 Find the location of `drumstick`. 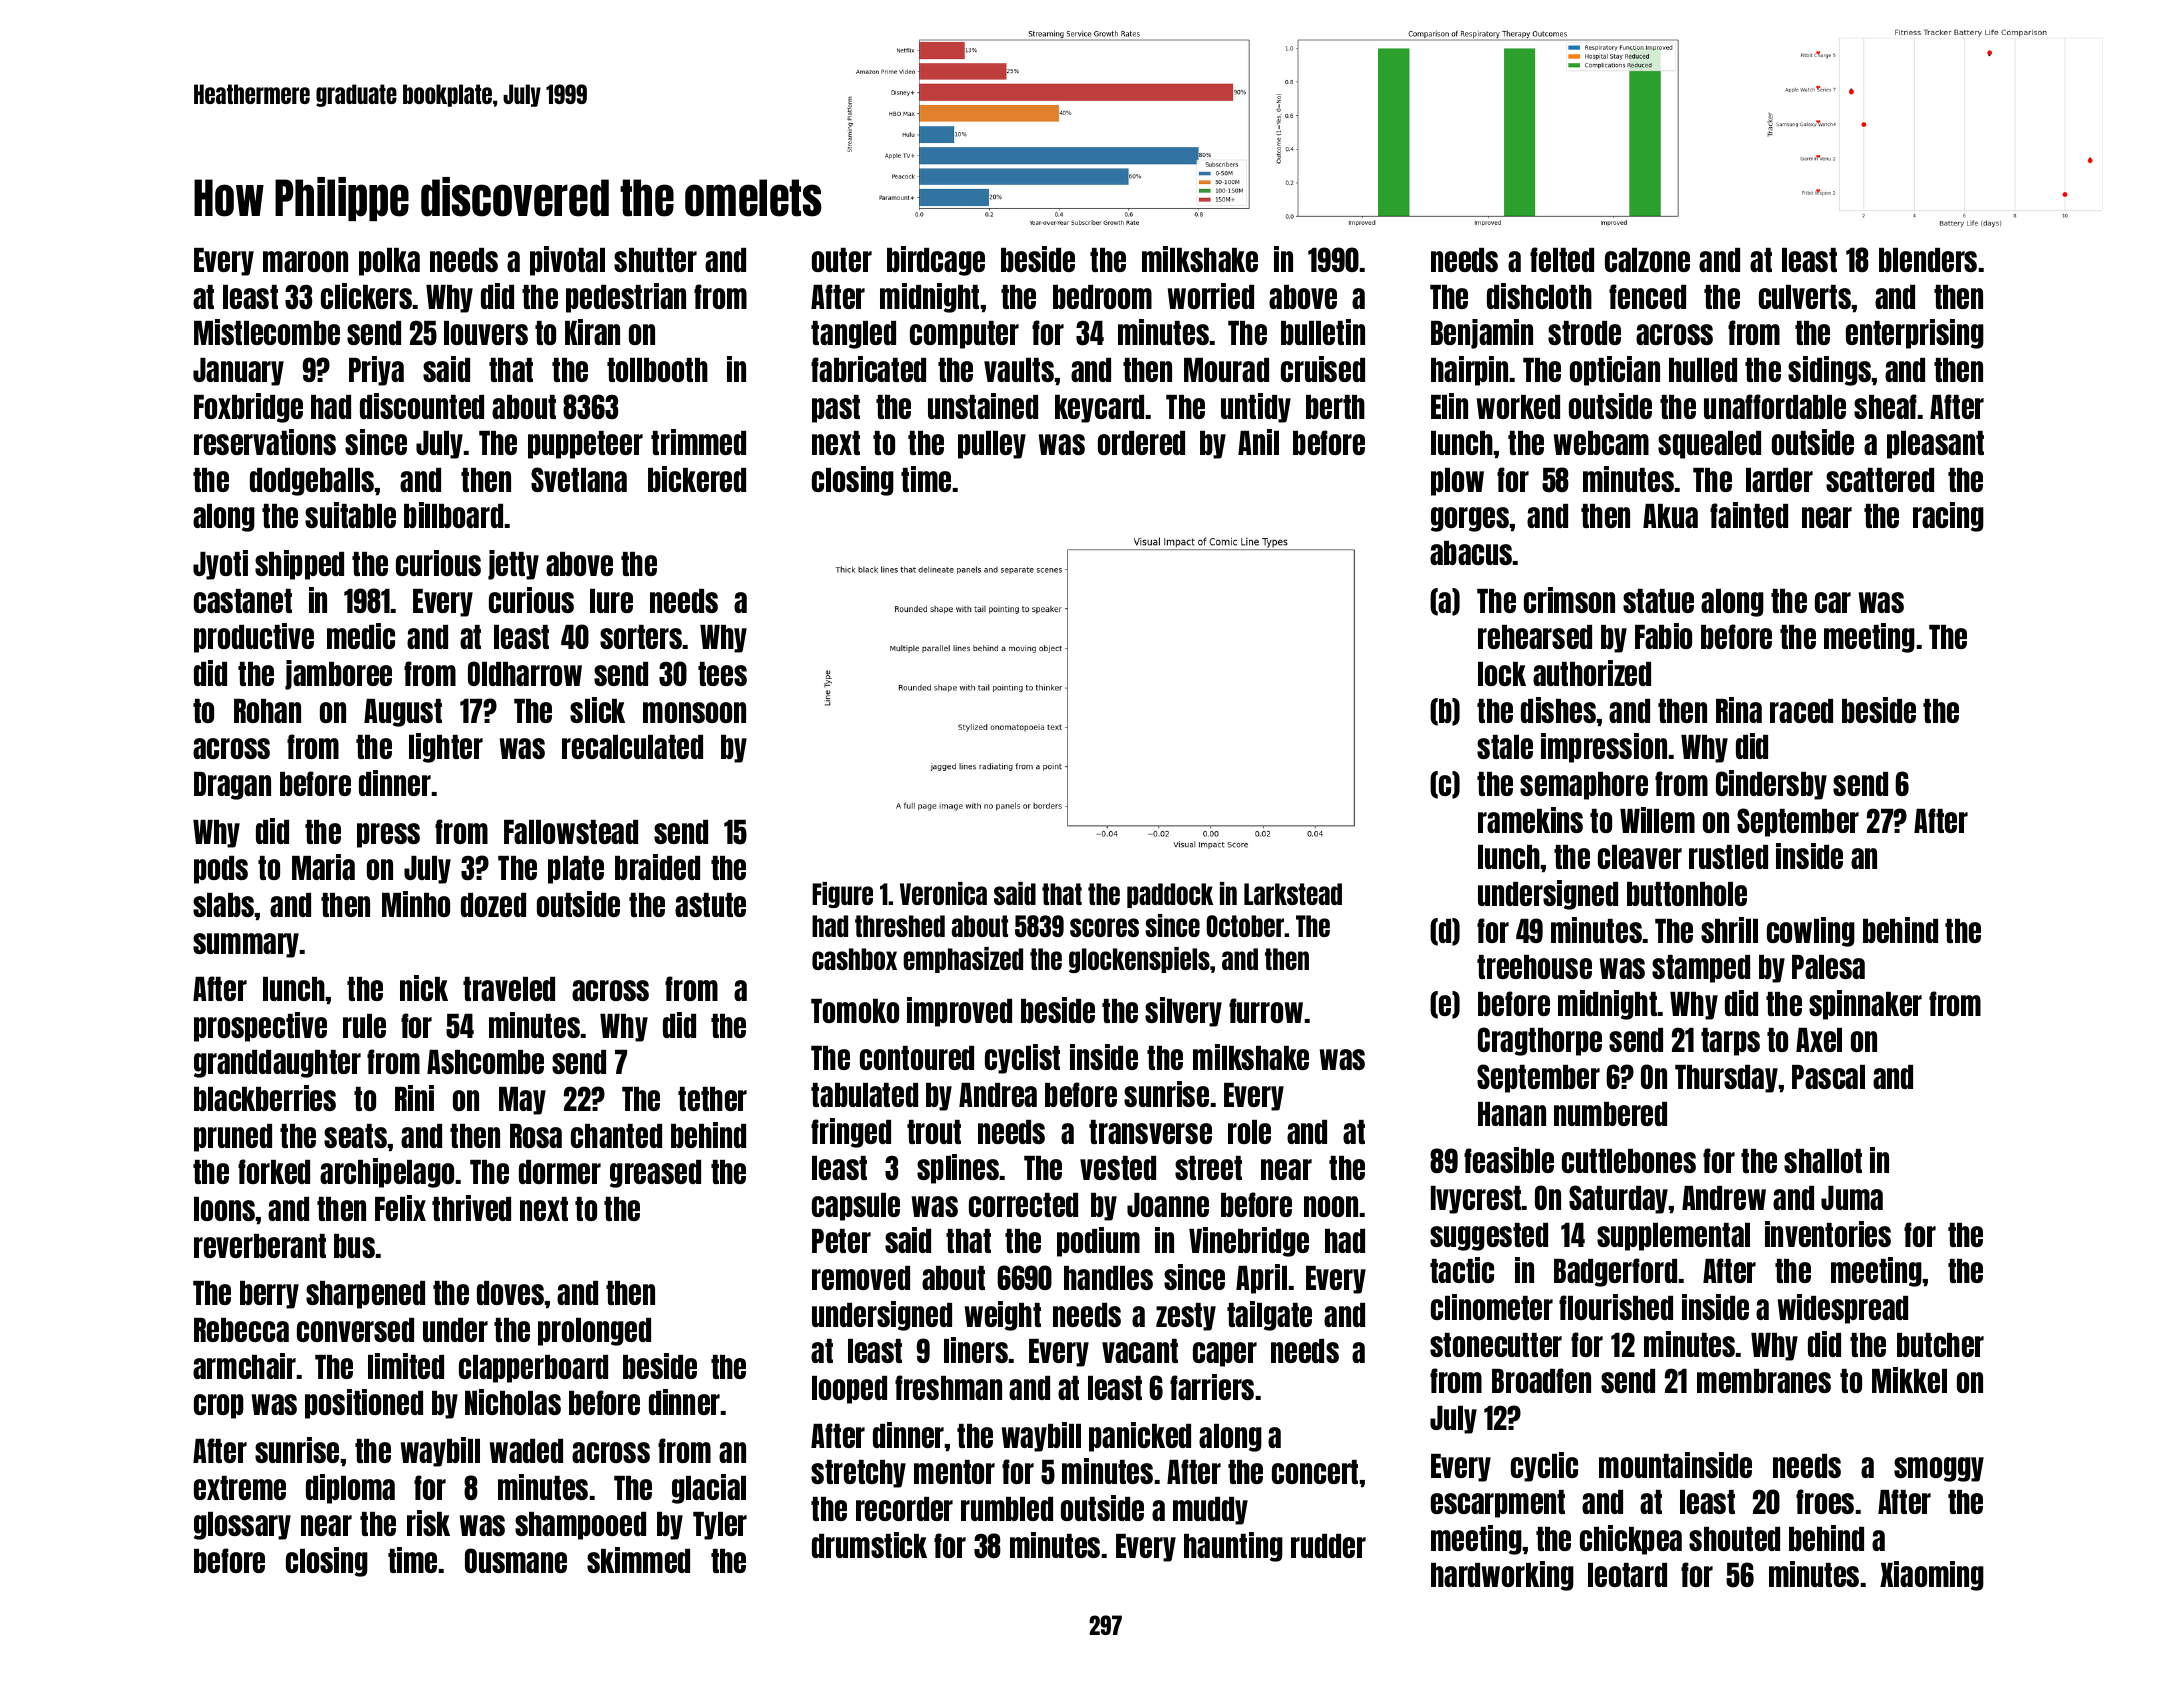

drumstick is located at coordinates (869, 1545).
